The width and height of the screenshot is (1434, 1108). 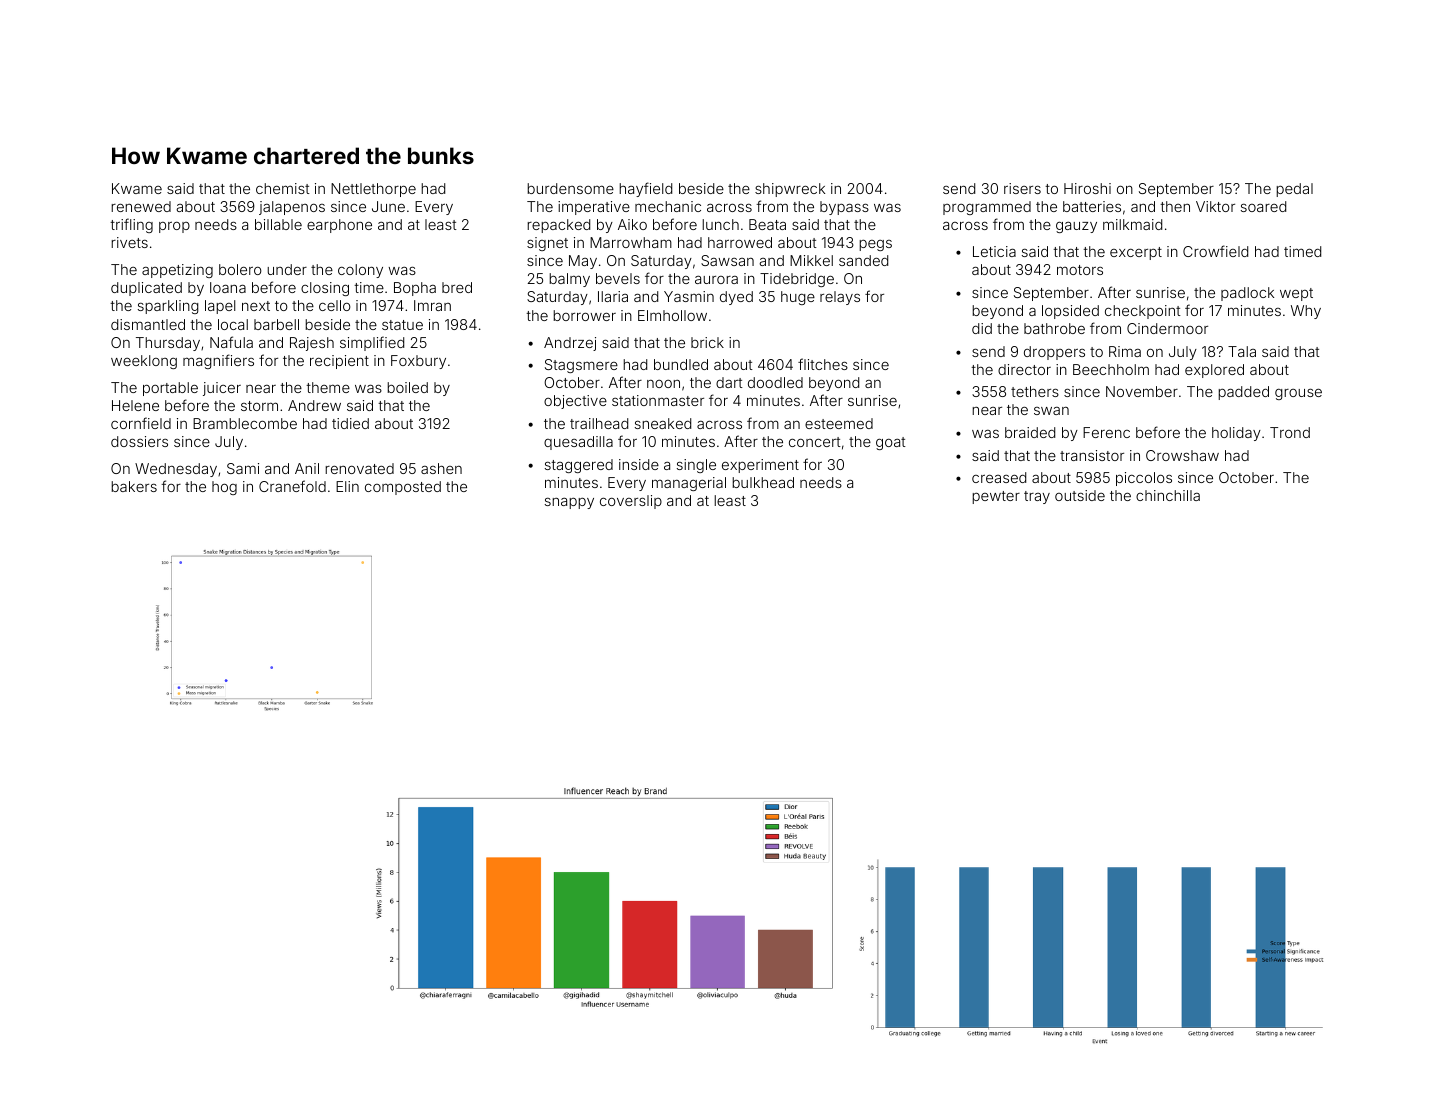 What do you see at coordinates (350, 423) in the screenshot?
I see `tidied` at bounding box center [350, 423].
